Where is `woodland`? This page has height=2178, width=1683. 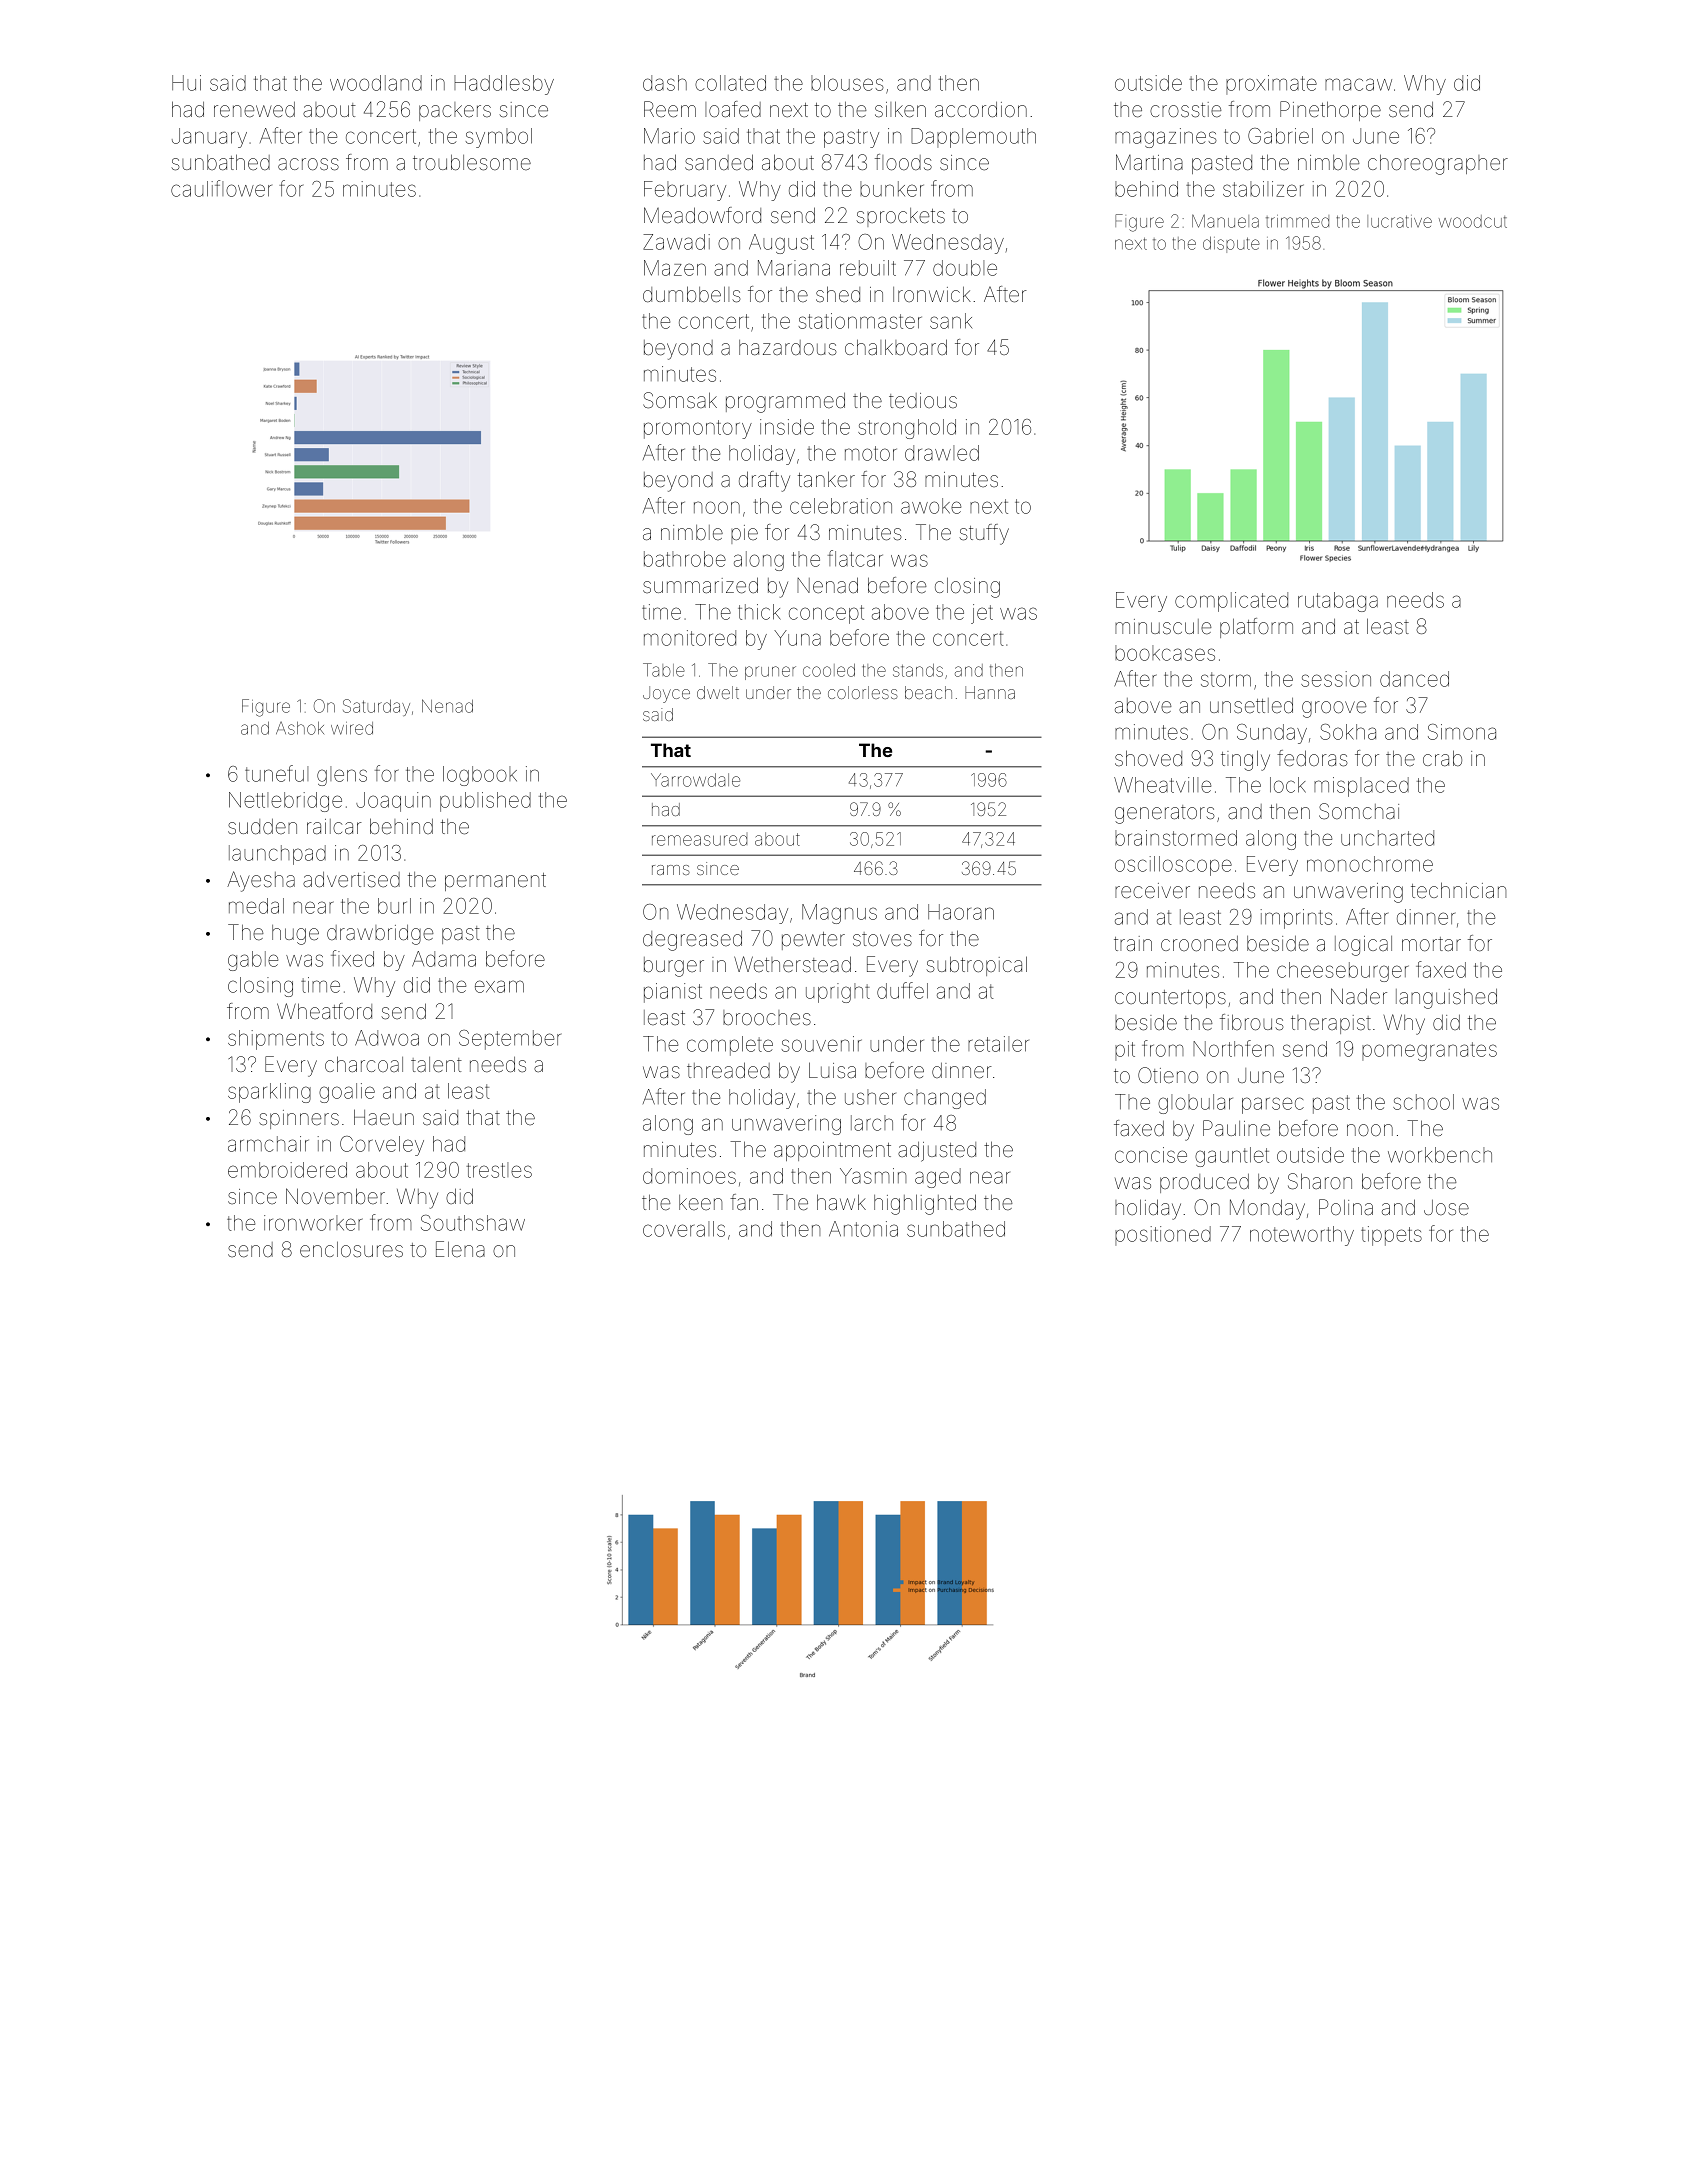 woodland is located at coordinates (376, 83).
